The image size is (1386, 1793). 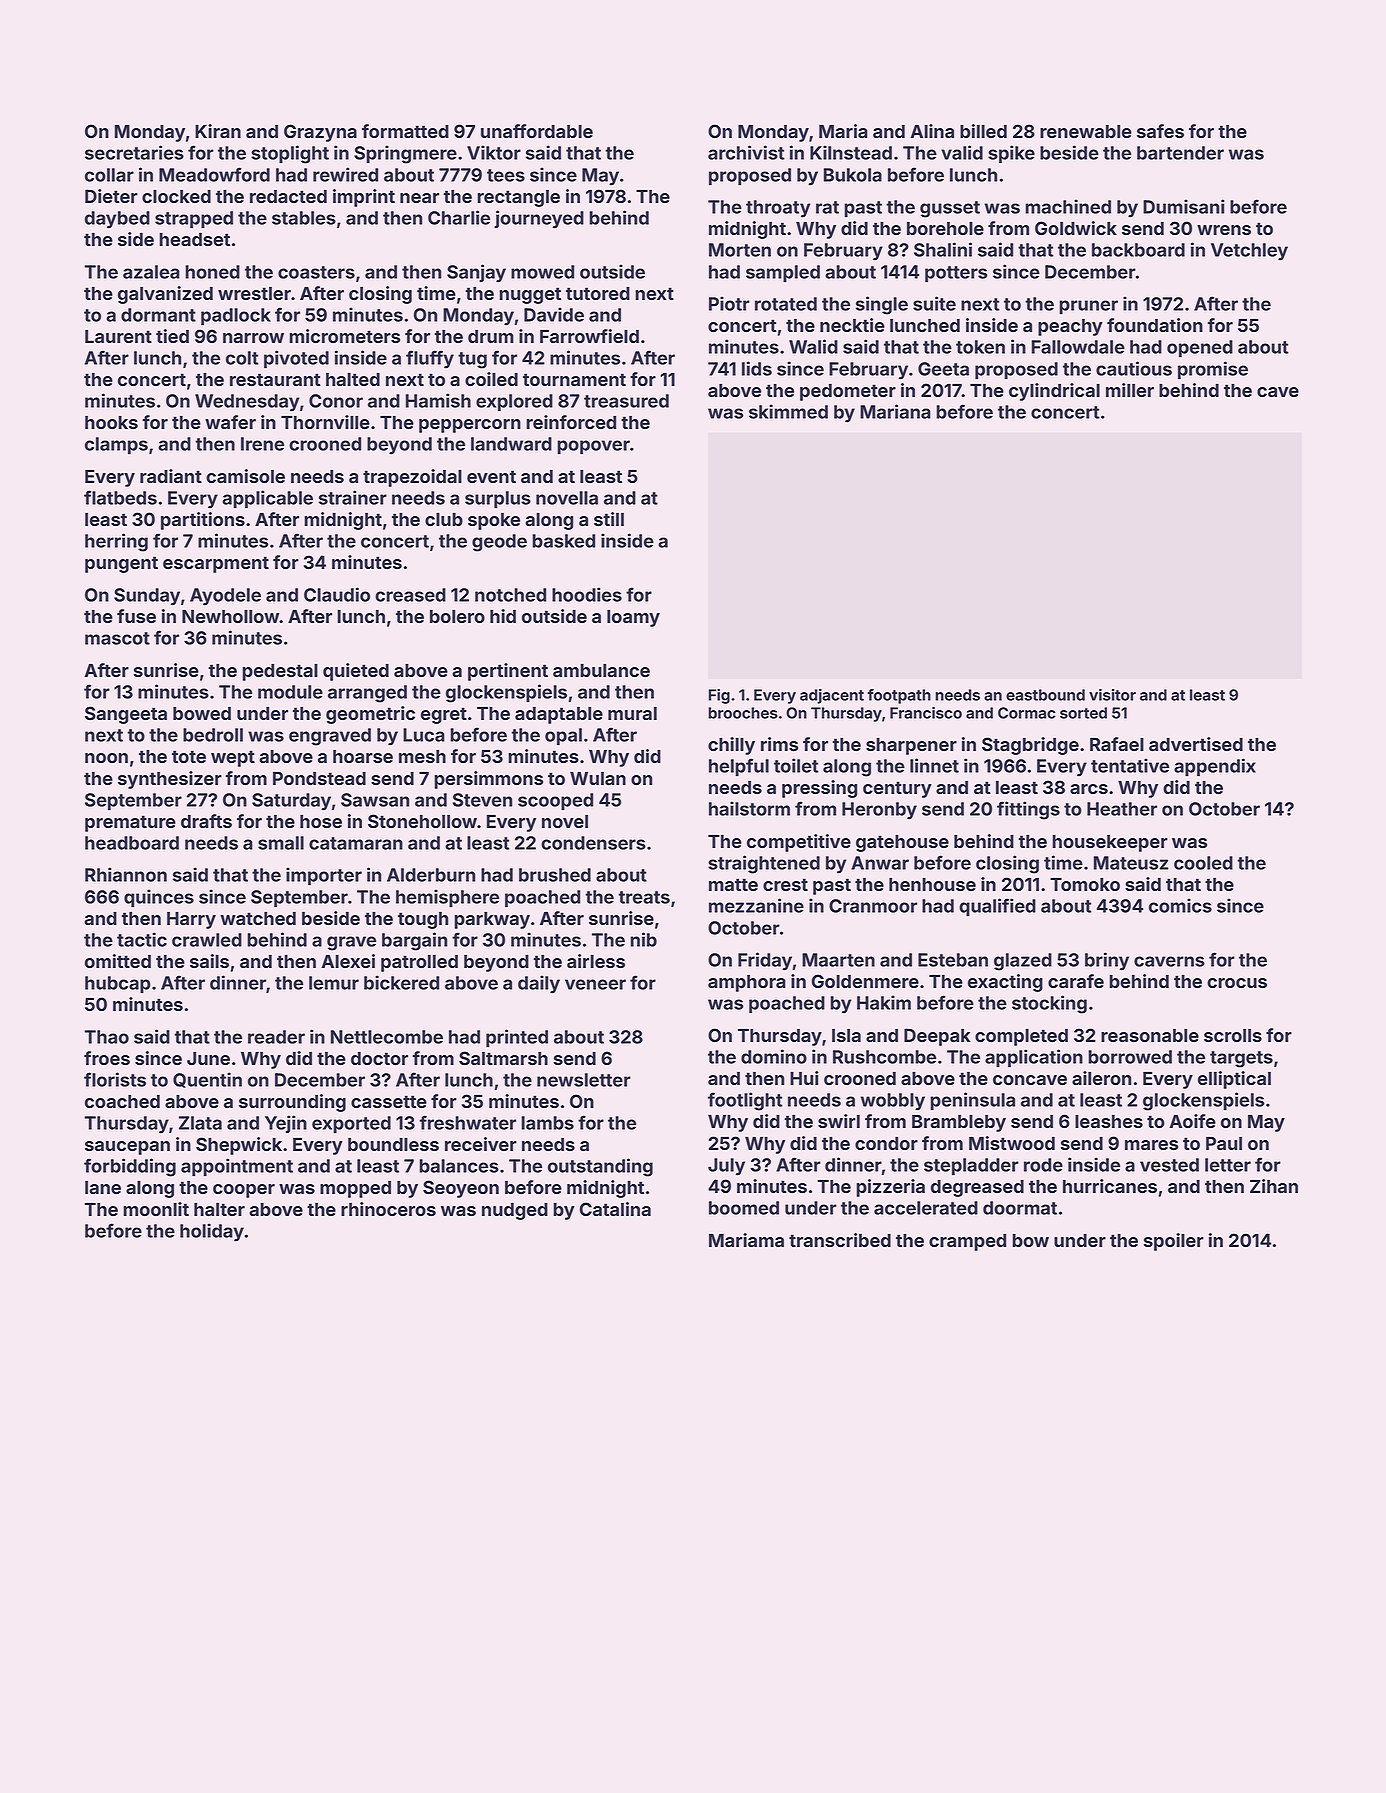 What do you see at coordinates (539, 219) in the document?
I see `journeyed` at bounding box center [539, 219].
